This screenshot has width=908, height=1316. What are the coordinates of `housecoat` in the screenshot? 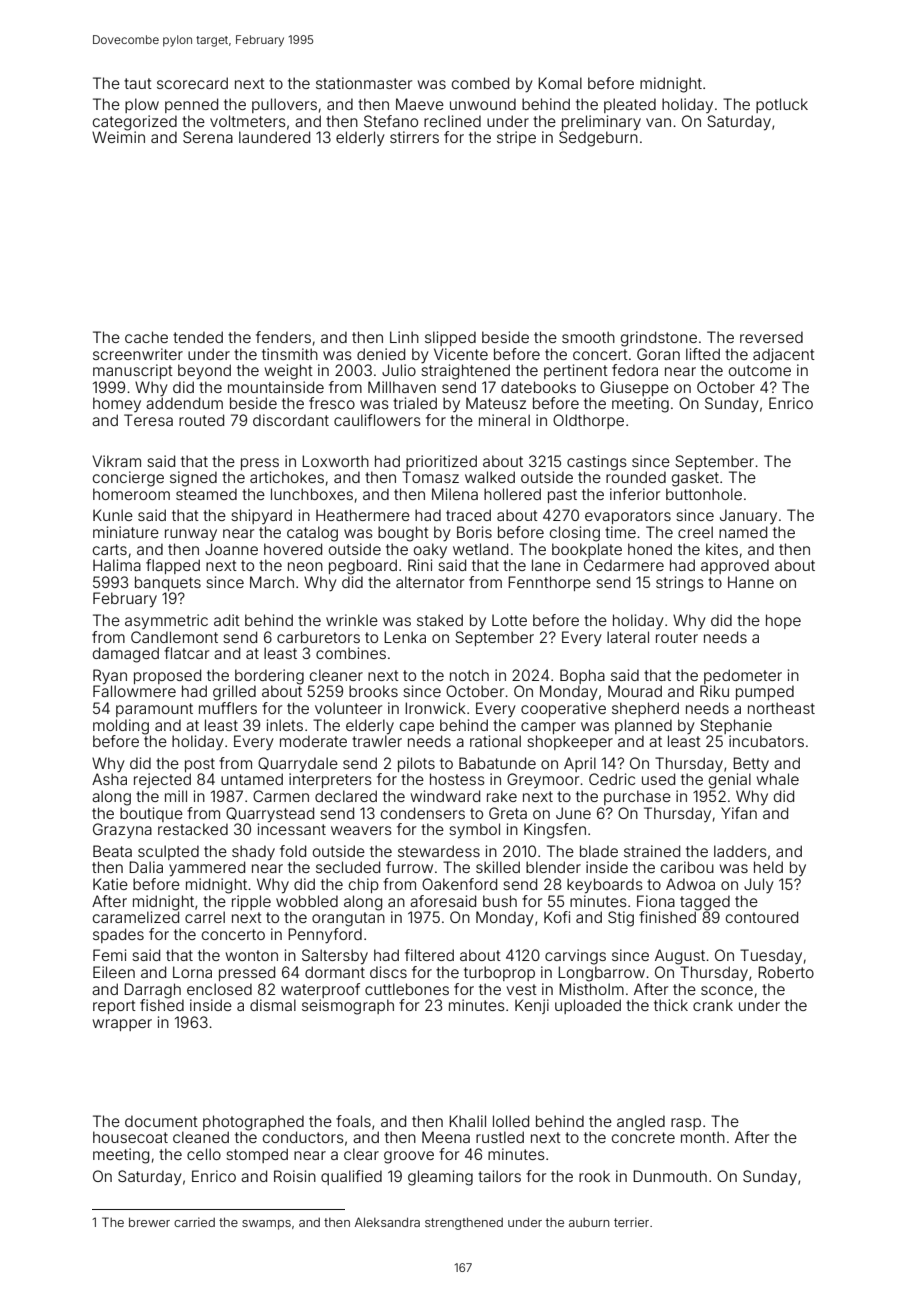 It's located at (130, 1137).
